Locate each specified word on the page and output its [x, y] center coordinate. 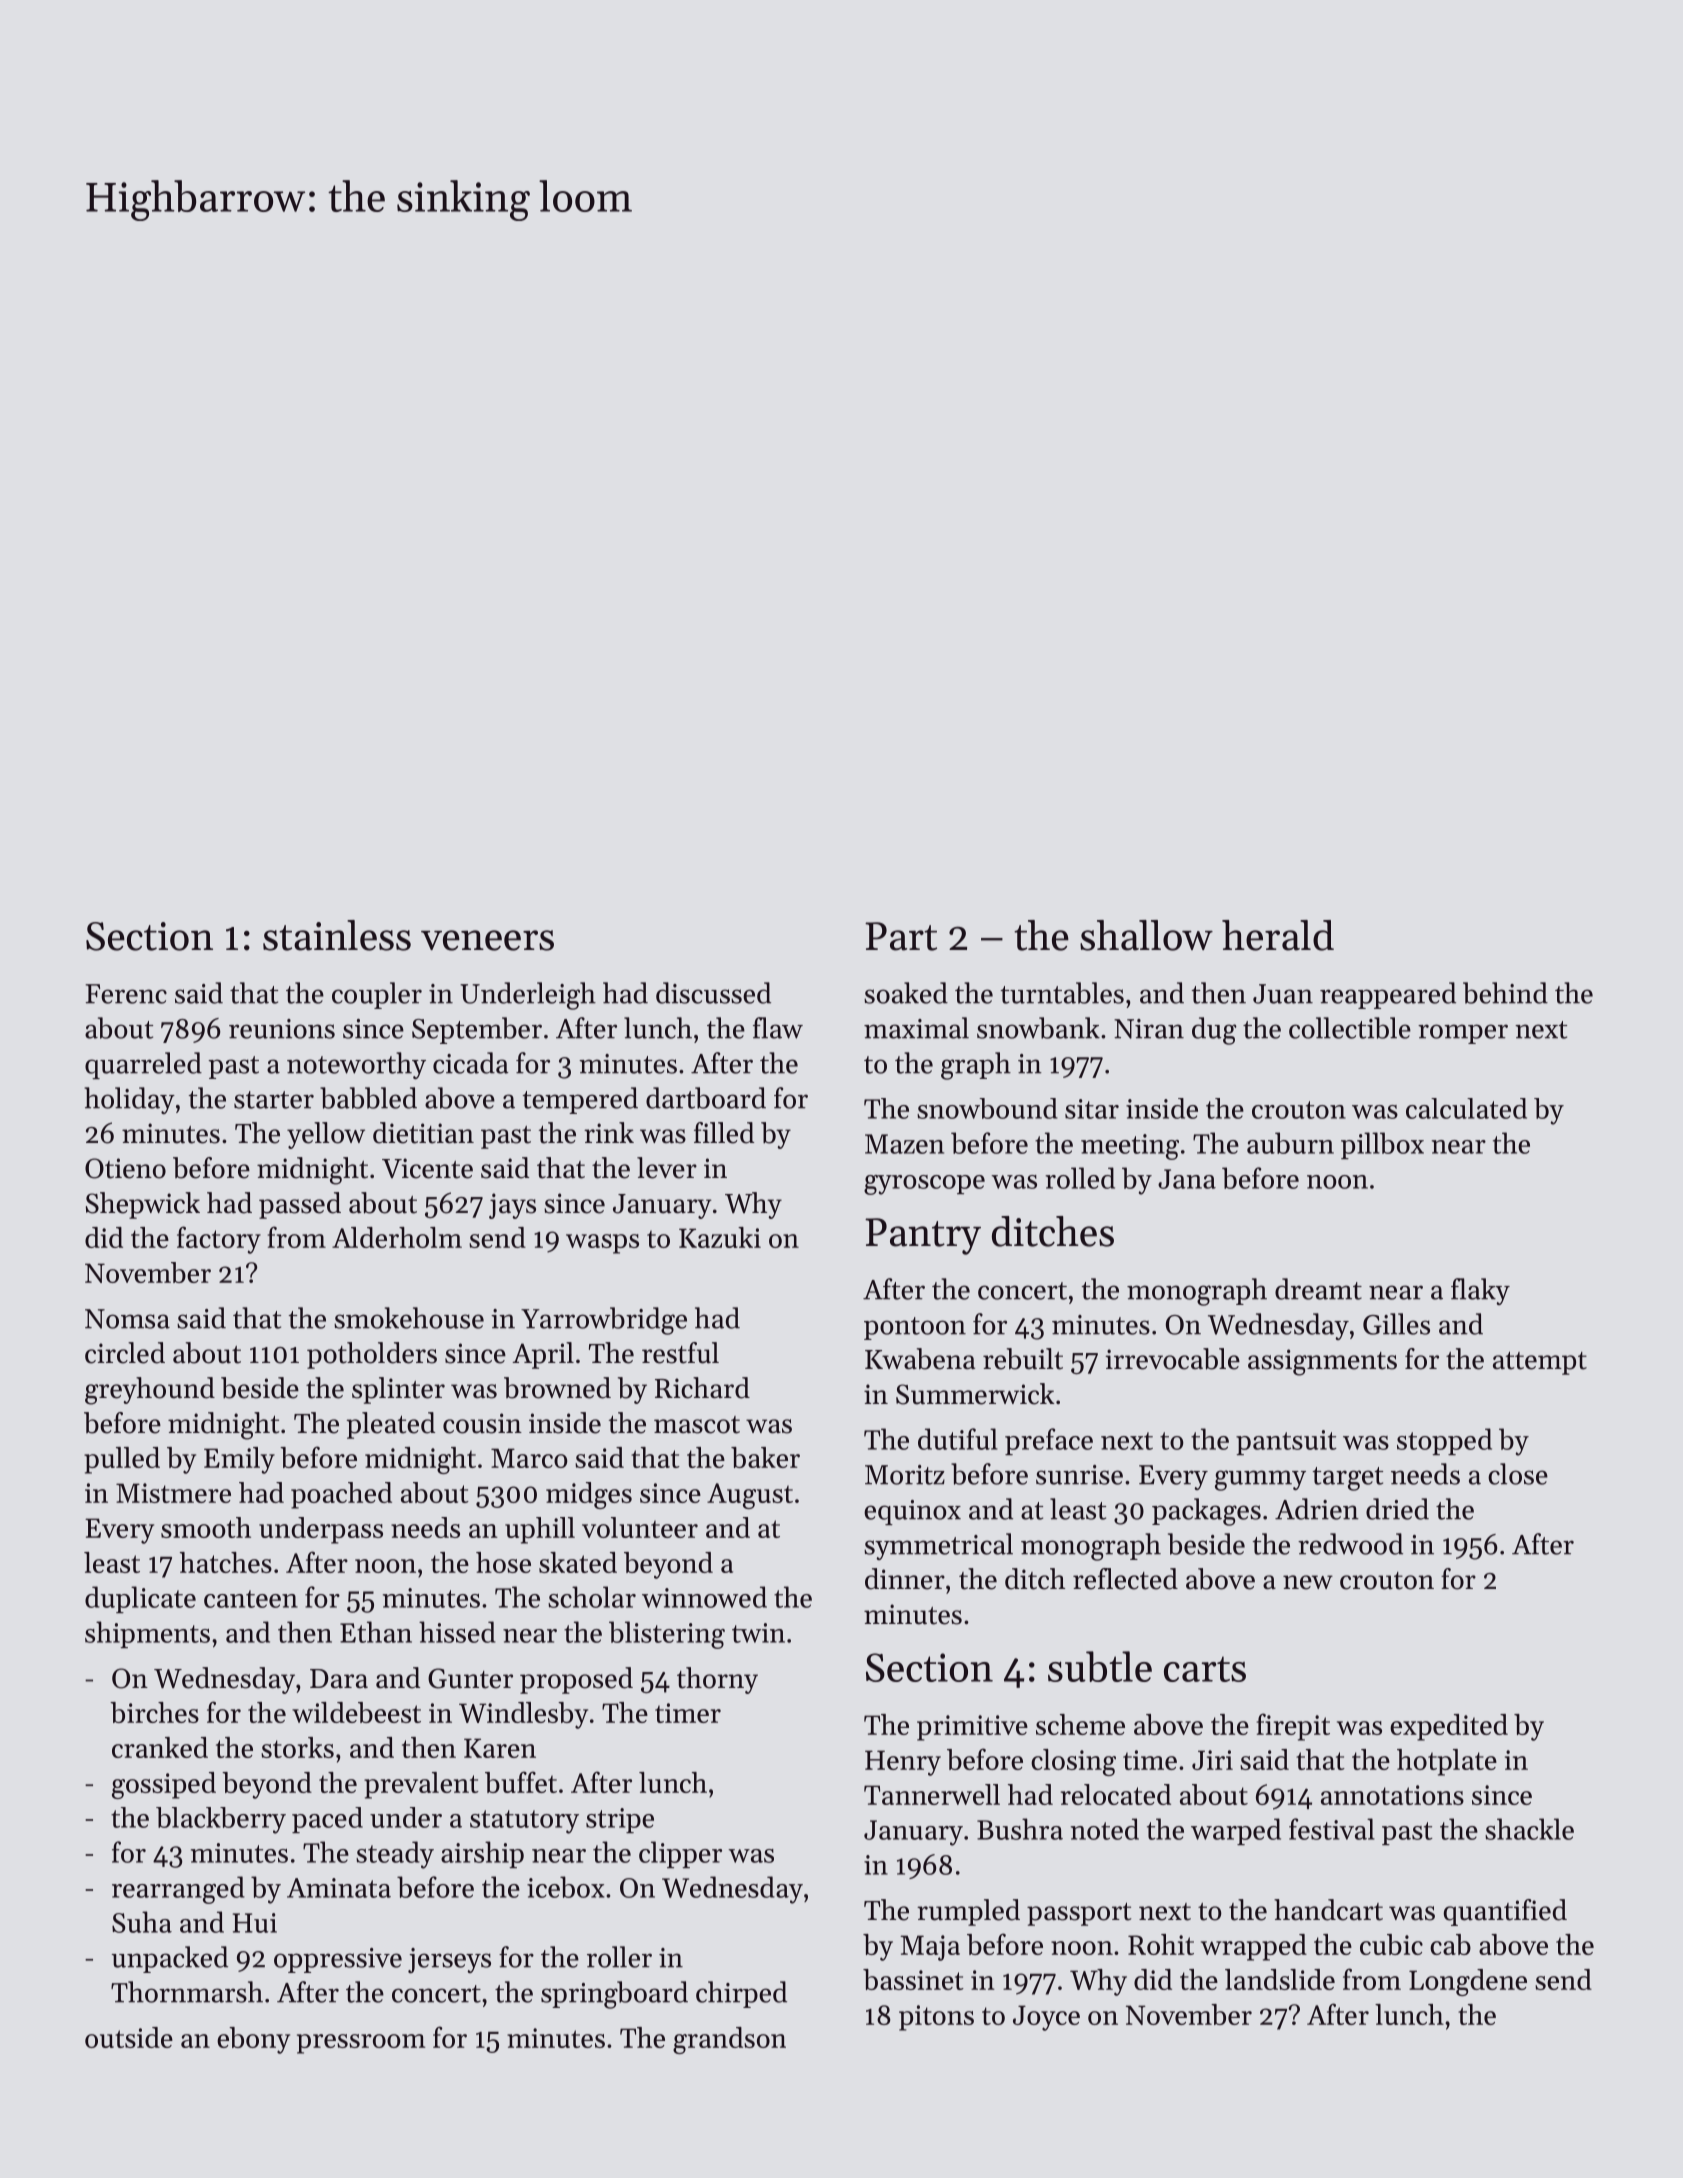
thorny [717, 1680]
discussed [713, 993]
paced [327, 1820]
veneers [487, 940]
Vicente [427, 1168]
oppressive [338, 1960]
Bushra [1020, 1829]
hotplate [1447, 1762]
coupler [377, 995]
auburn [1290, 1143]
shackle [1529, 1829]
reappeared [1388, 995]
